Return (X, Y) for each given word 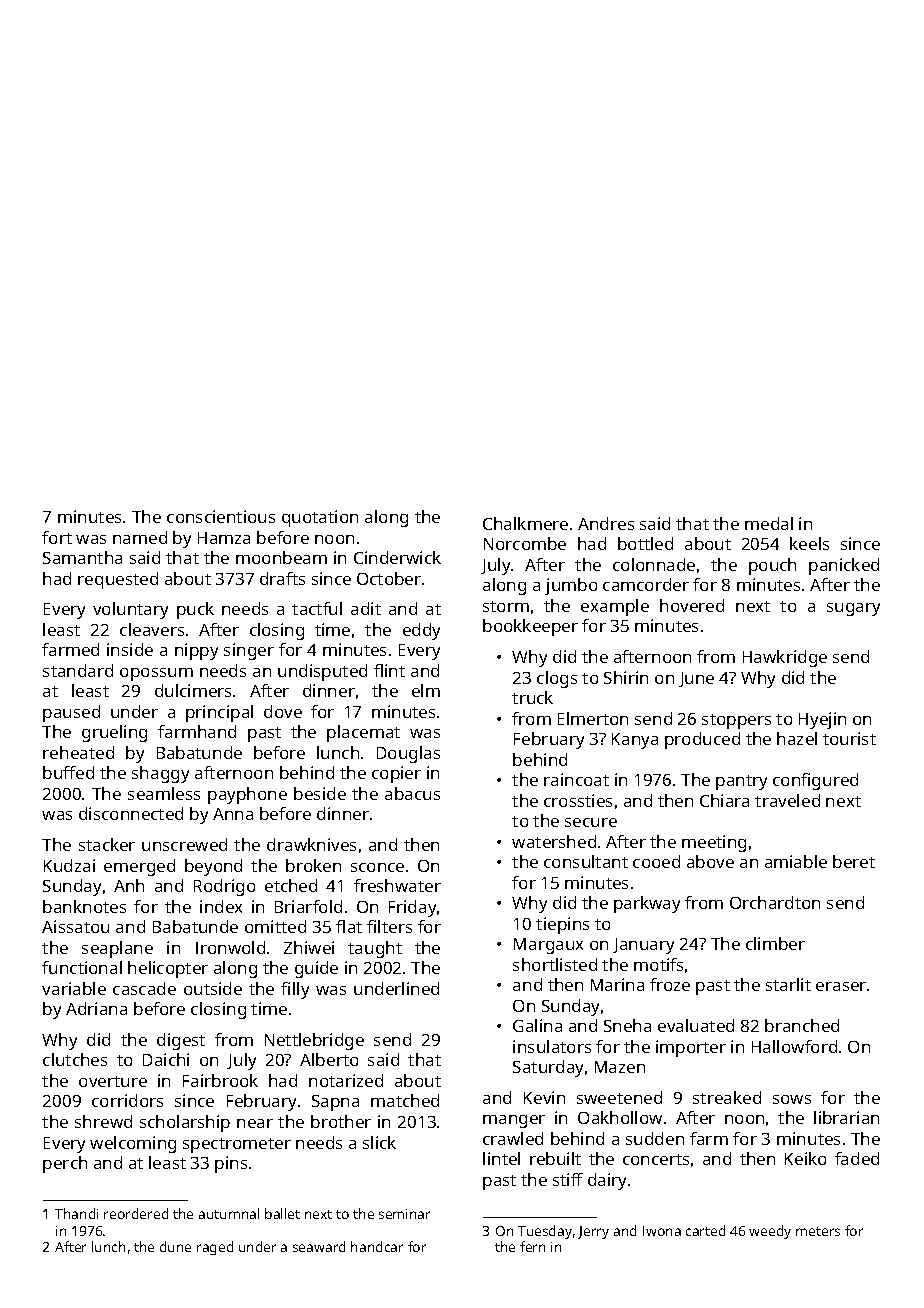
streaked (727, 1097)
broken (313, 865)
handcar (377, 1246)
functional (82, 967)
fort (57, 537)
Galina (537, 1025)
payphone (247, 795)
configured (815, 781)
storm (506, 606)
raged (215, 1248)
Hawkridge (785, 658)
